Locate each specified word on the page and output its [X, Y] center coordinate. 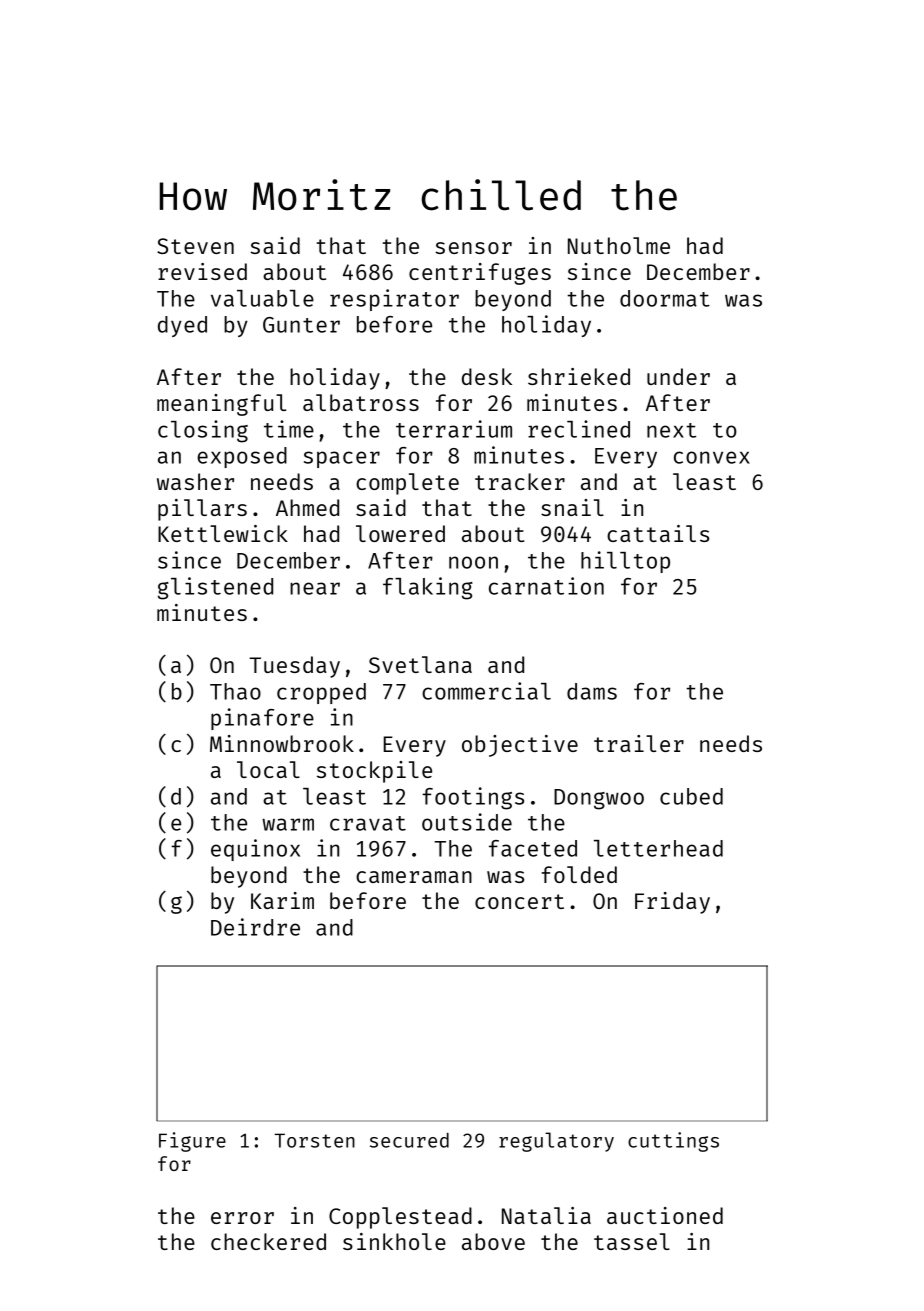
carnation [546, 586]
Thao [235, 691]
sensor [473, 248]
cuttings [673, 1142]
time [289, 429]
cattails [658, 533]
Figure [192, 1142]
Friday [672, 903]
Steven [195, 246]
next [671, 430]
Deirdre [255, 927]
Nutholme [619, 245]
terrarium [454, 429]
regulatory [556, 1142]
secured [409, 1140]
